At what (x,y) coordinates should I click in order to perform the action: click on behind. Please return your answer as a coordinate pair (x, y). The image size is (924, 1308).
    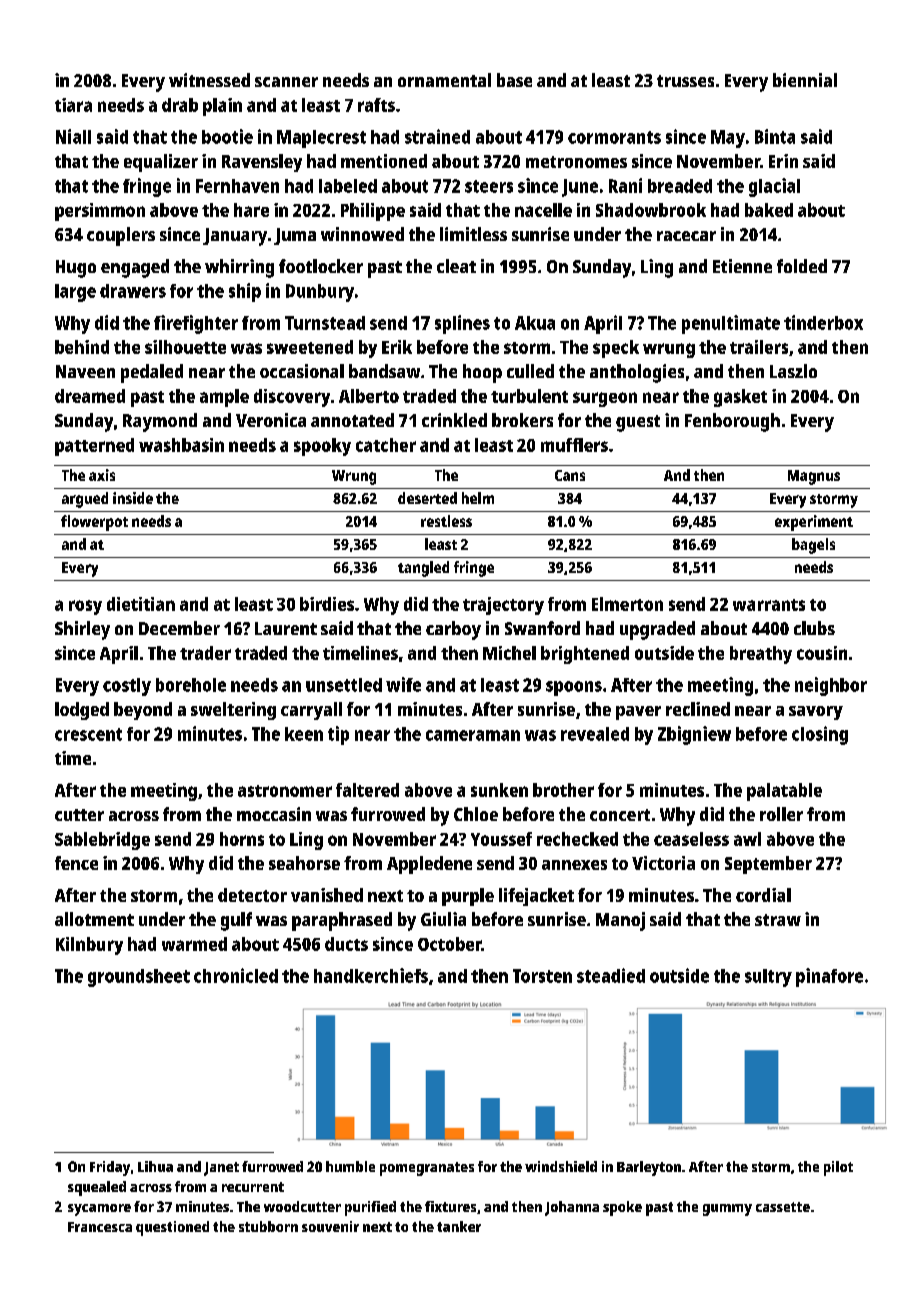
    Looking at the image, I should click on (82, 347).
